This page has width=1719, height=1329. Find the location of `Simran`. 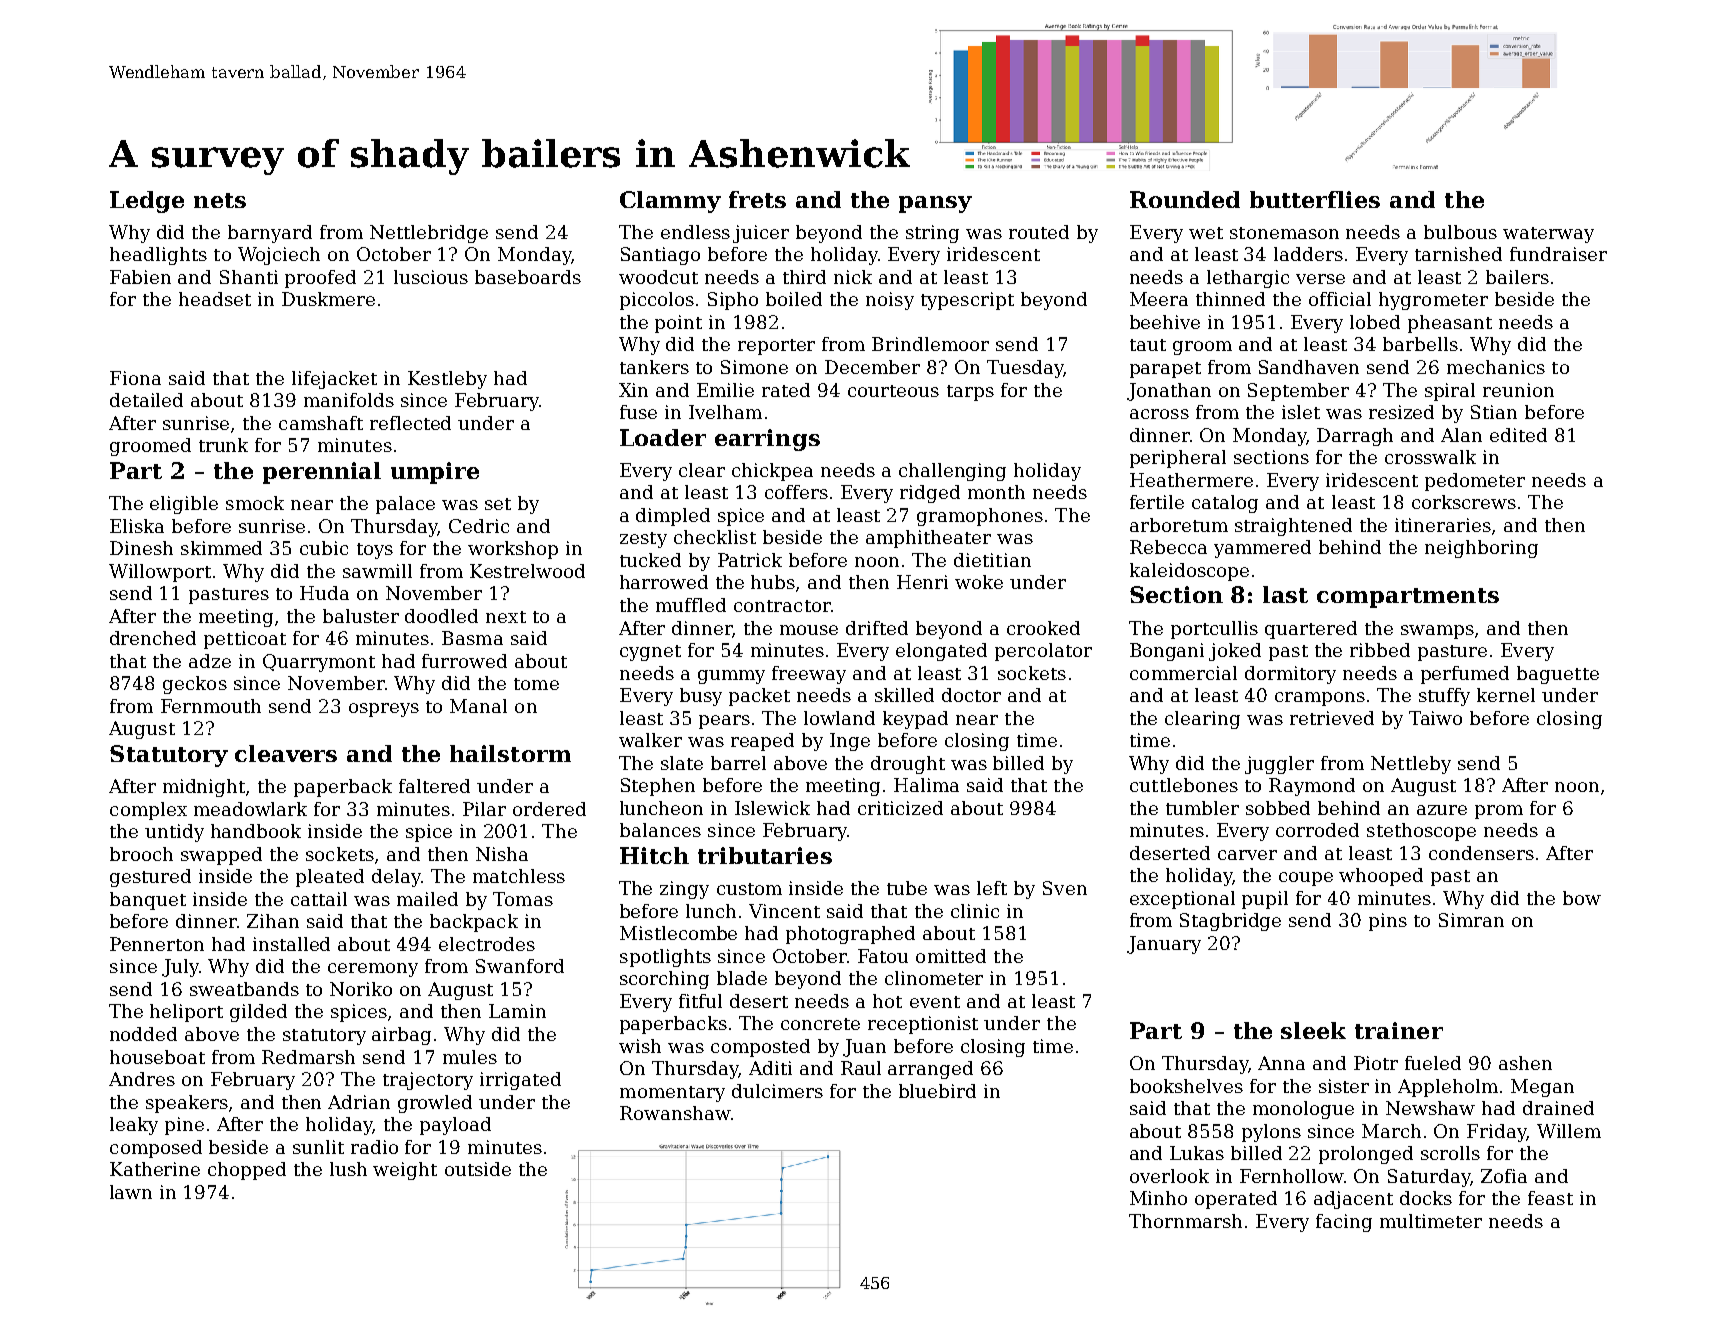

Simran is located at coordinates (1471, 920).
